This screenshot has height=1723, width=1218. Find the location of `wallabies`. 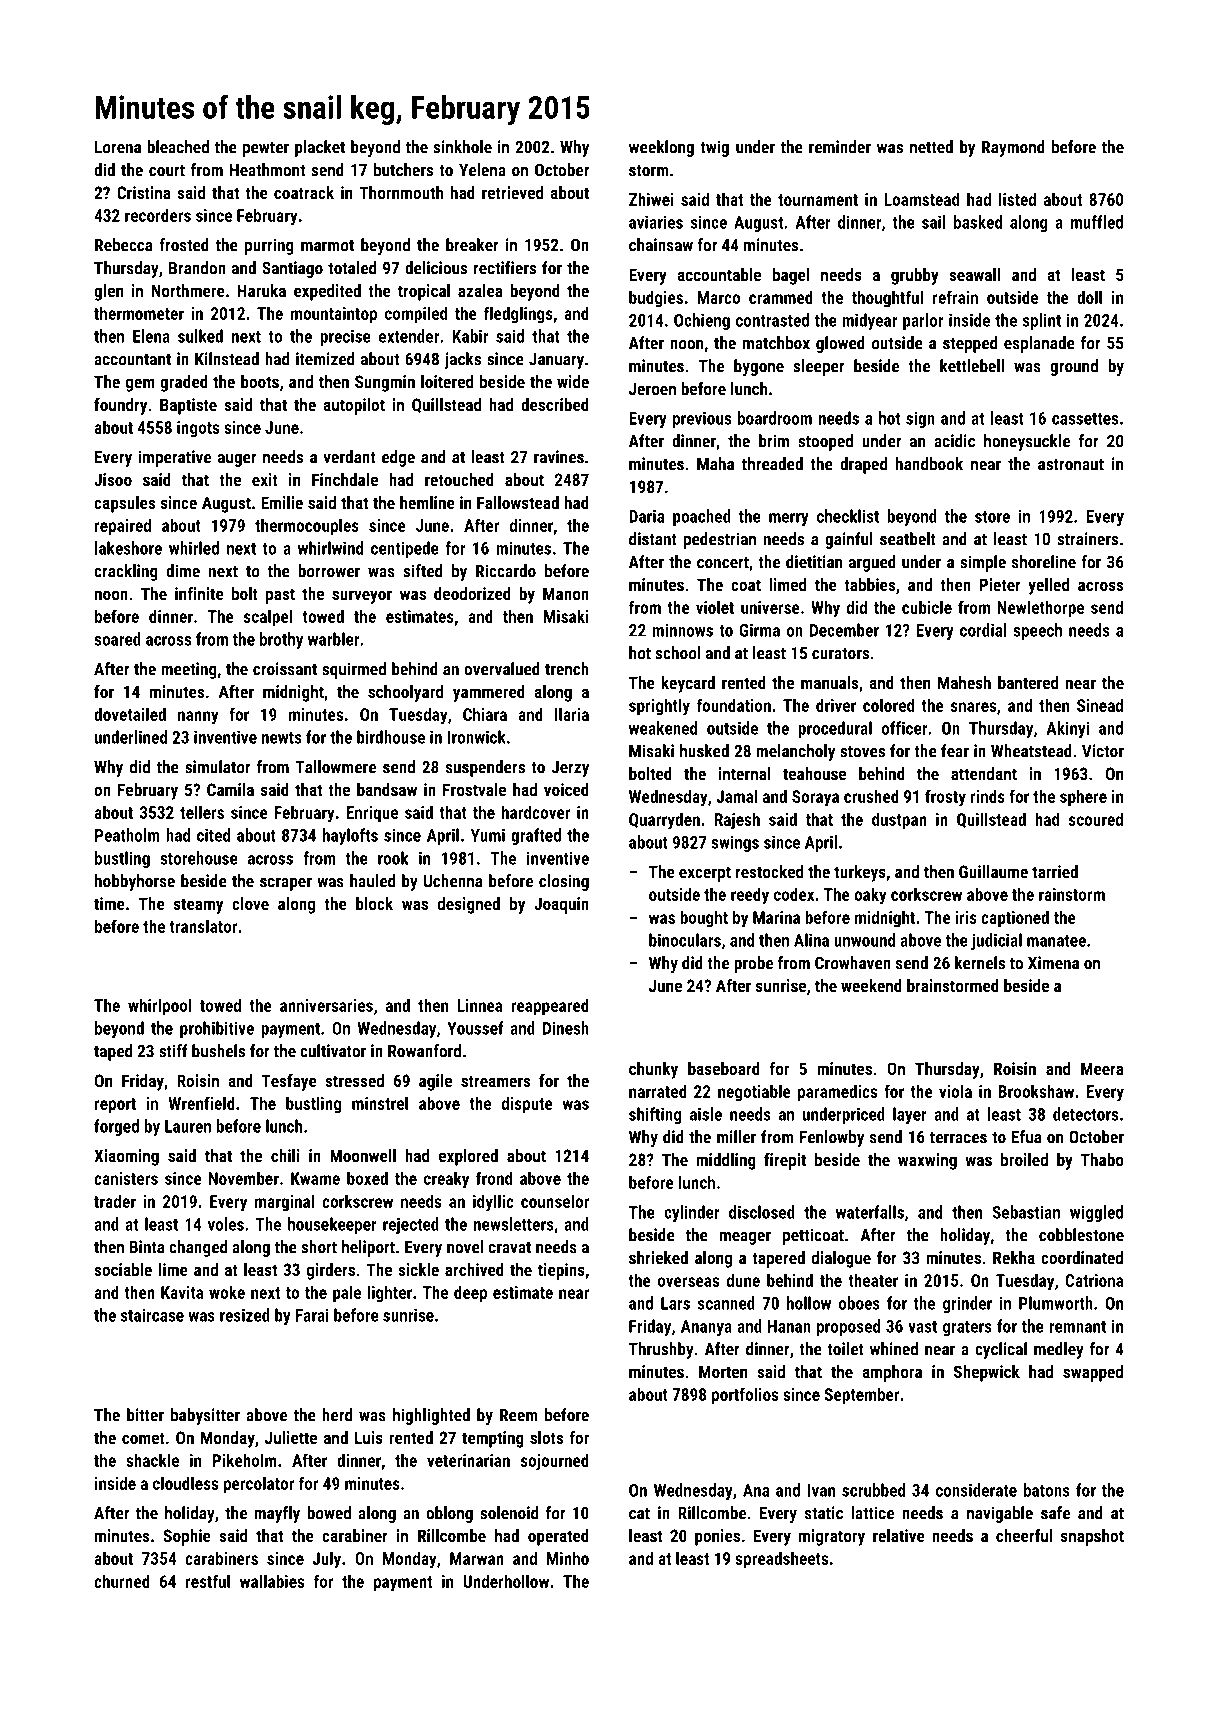

wallabies is located at coordinates (272, 1581).
